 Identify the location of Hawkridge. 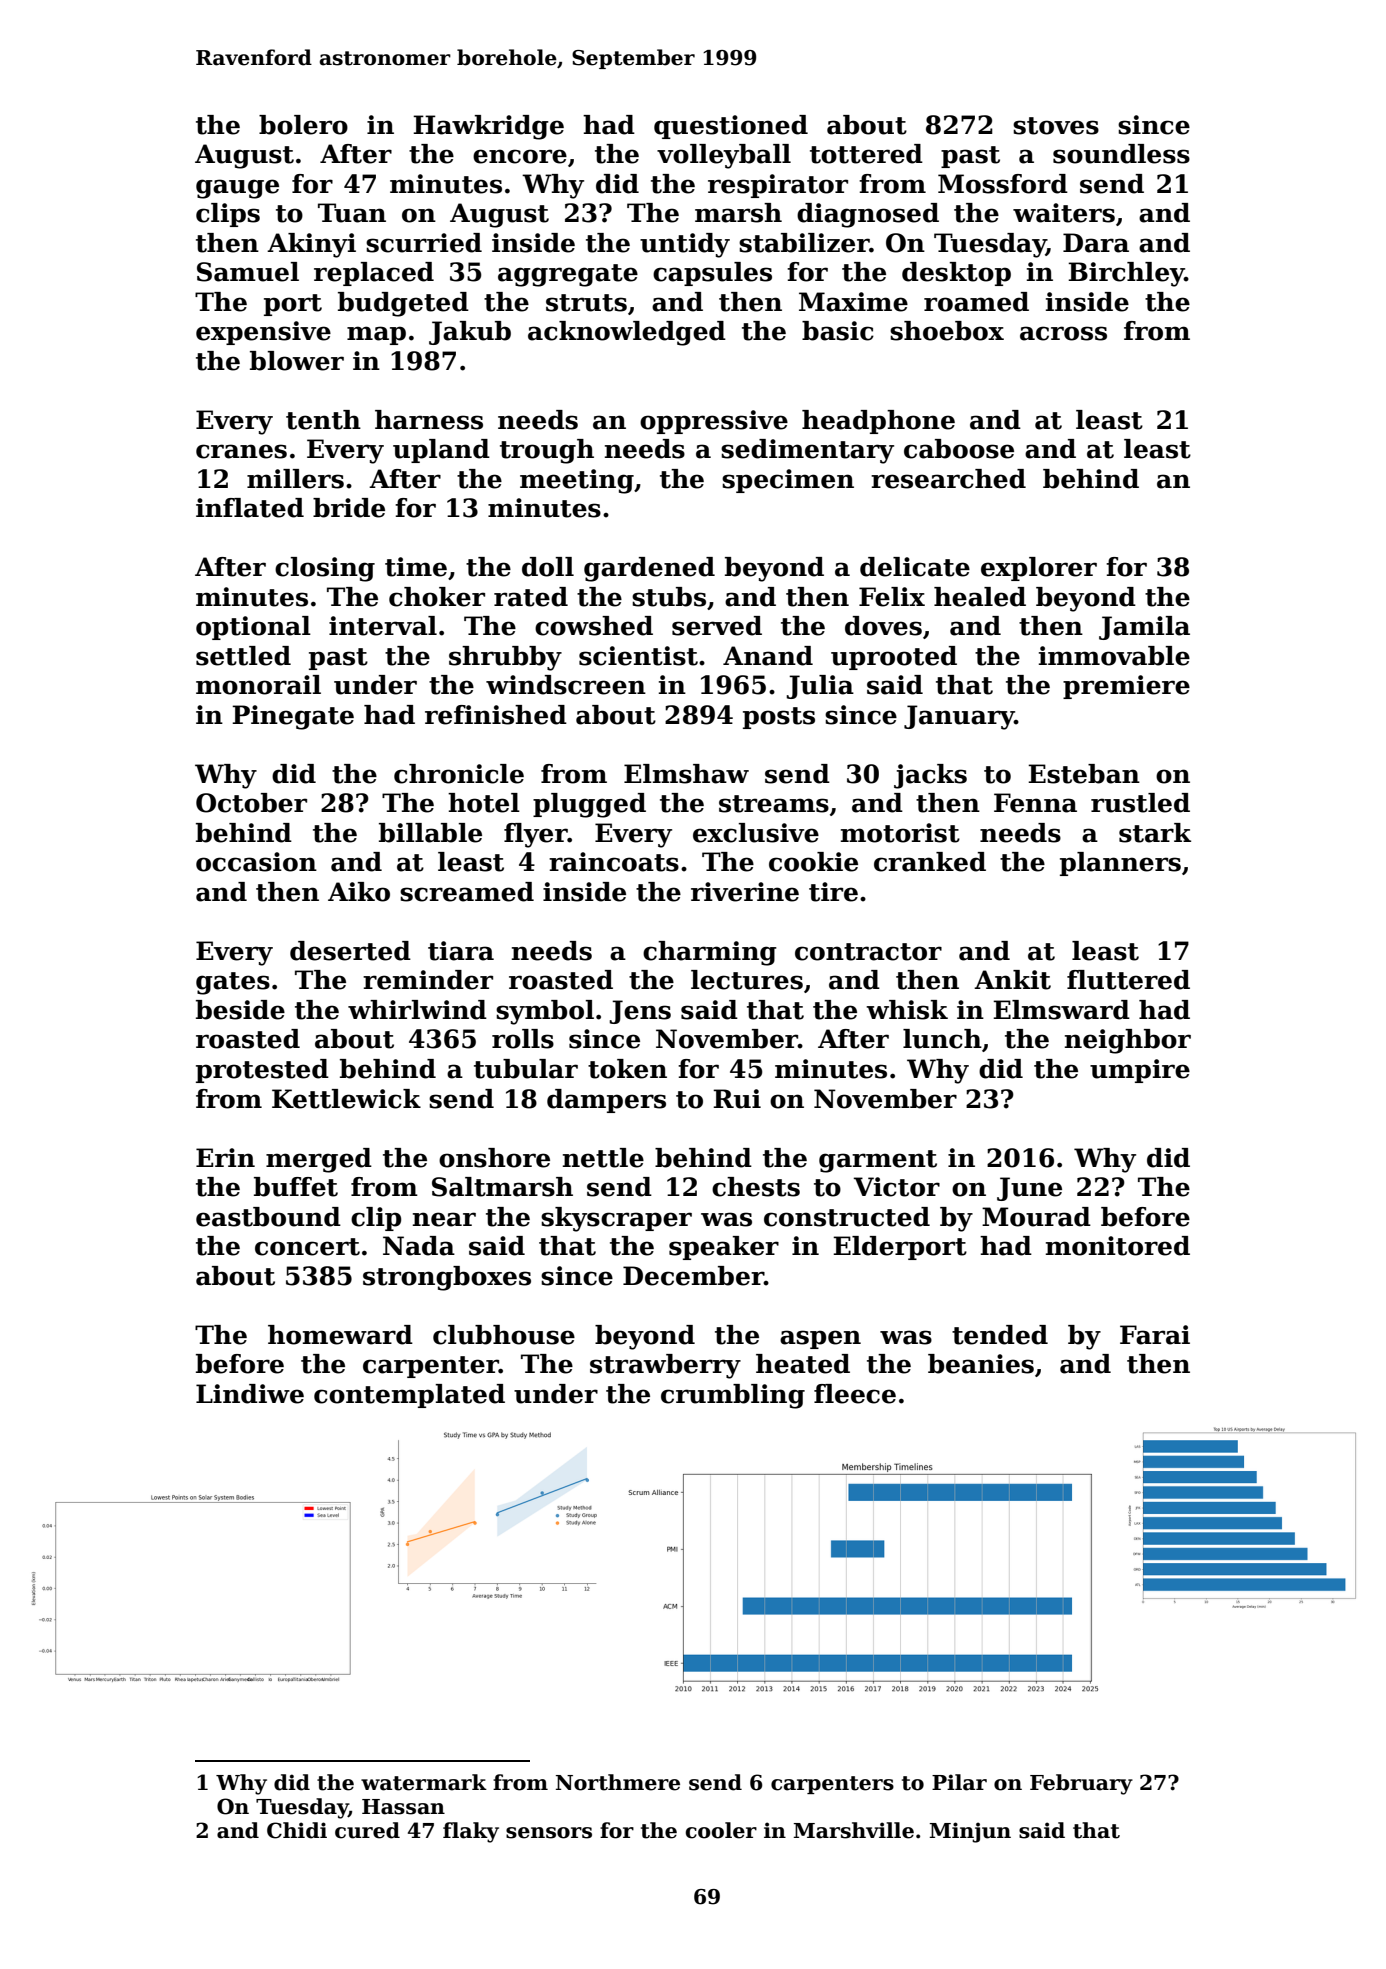
(488, 127).
